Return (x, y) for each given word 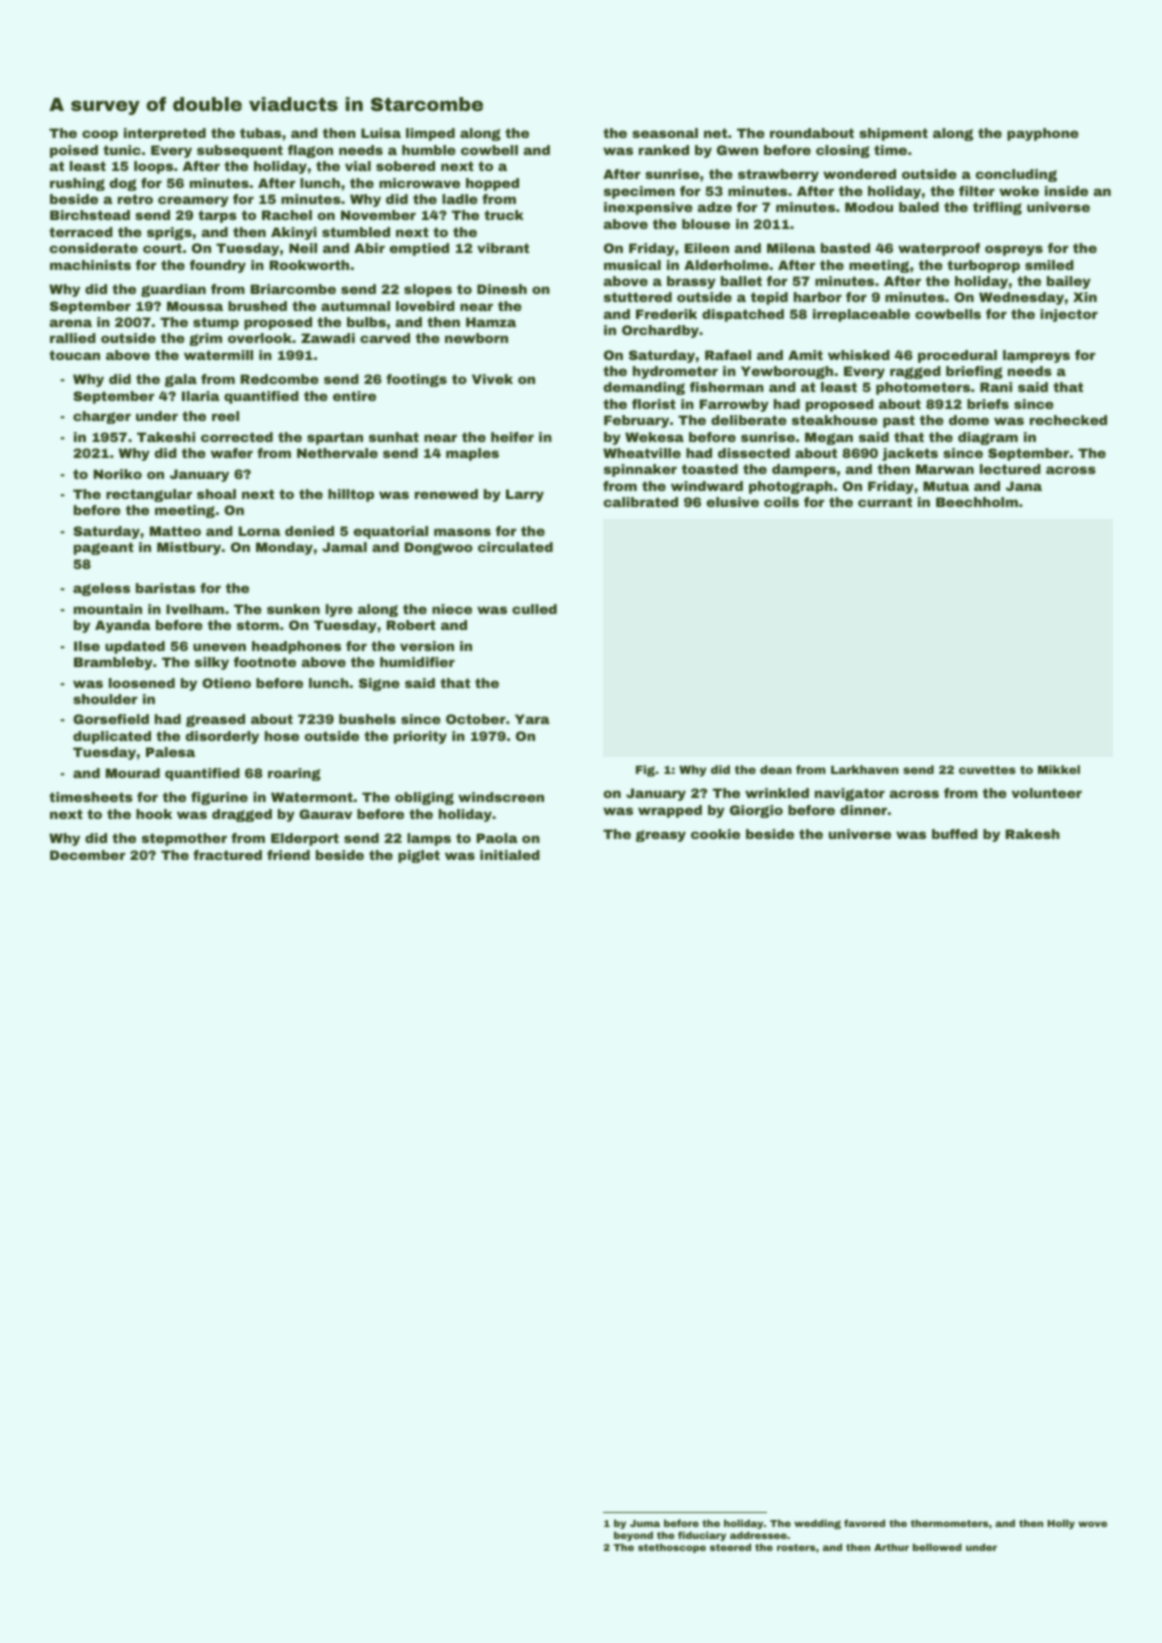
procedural (957, 356)
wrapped (670, 811)
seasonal (665, 133)
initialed (510, 855)
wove (1092, 1524)
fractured (227, 855)
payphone (1043, 134)
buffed (955, 834)
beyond (633, 1536)
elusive (733, 502)
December (88, 855)
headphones (296, 647)
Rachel (287, 215)
